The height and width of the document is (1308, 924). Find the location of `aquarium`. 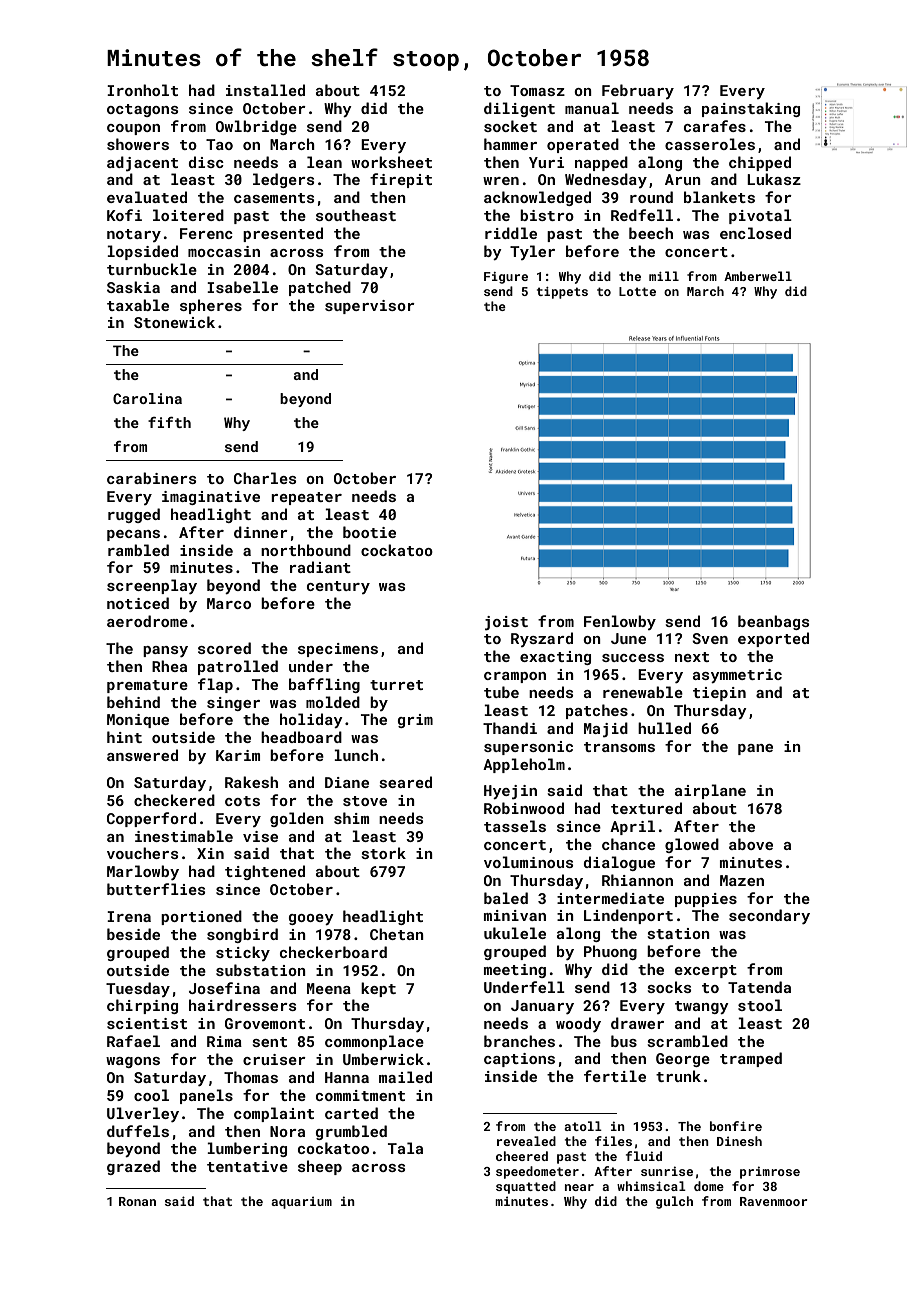

aquarium is located at coordinates (301, 1203).
